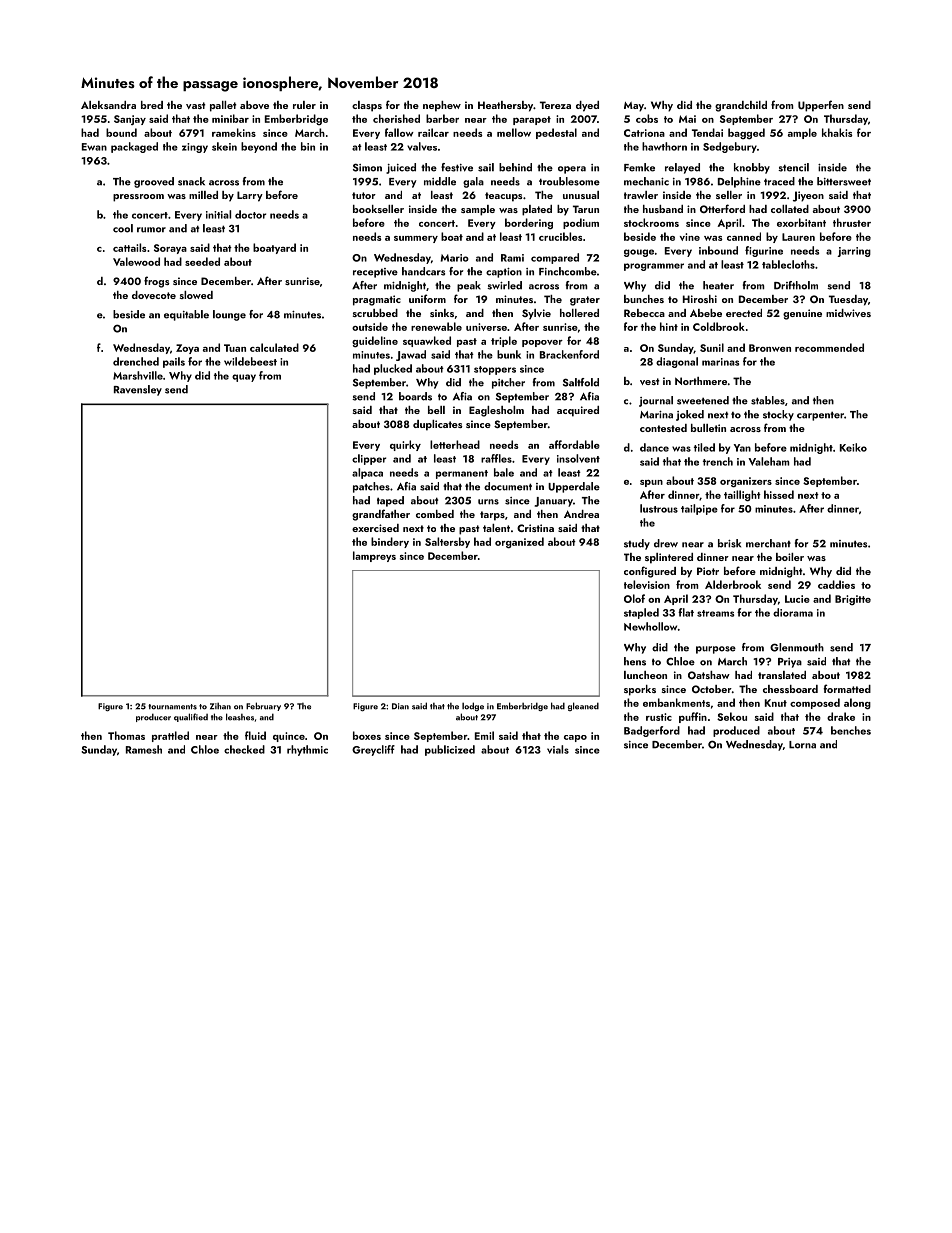  What do you see at coordinates (436, 410) in the document?
I see `bell` at bounding box center [436, 410].
